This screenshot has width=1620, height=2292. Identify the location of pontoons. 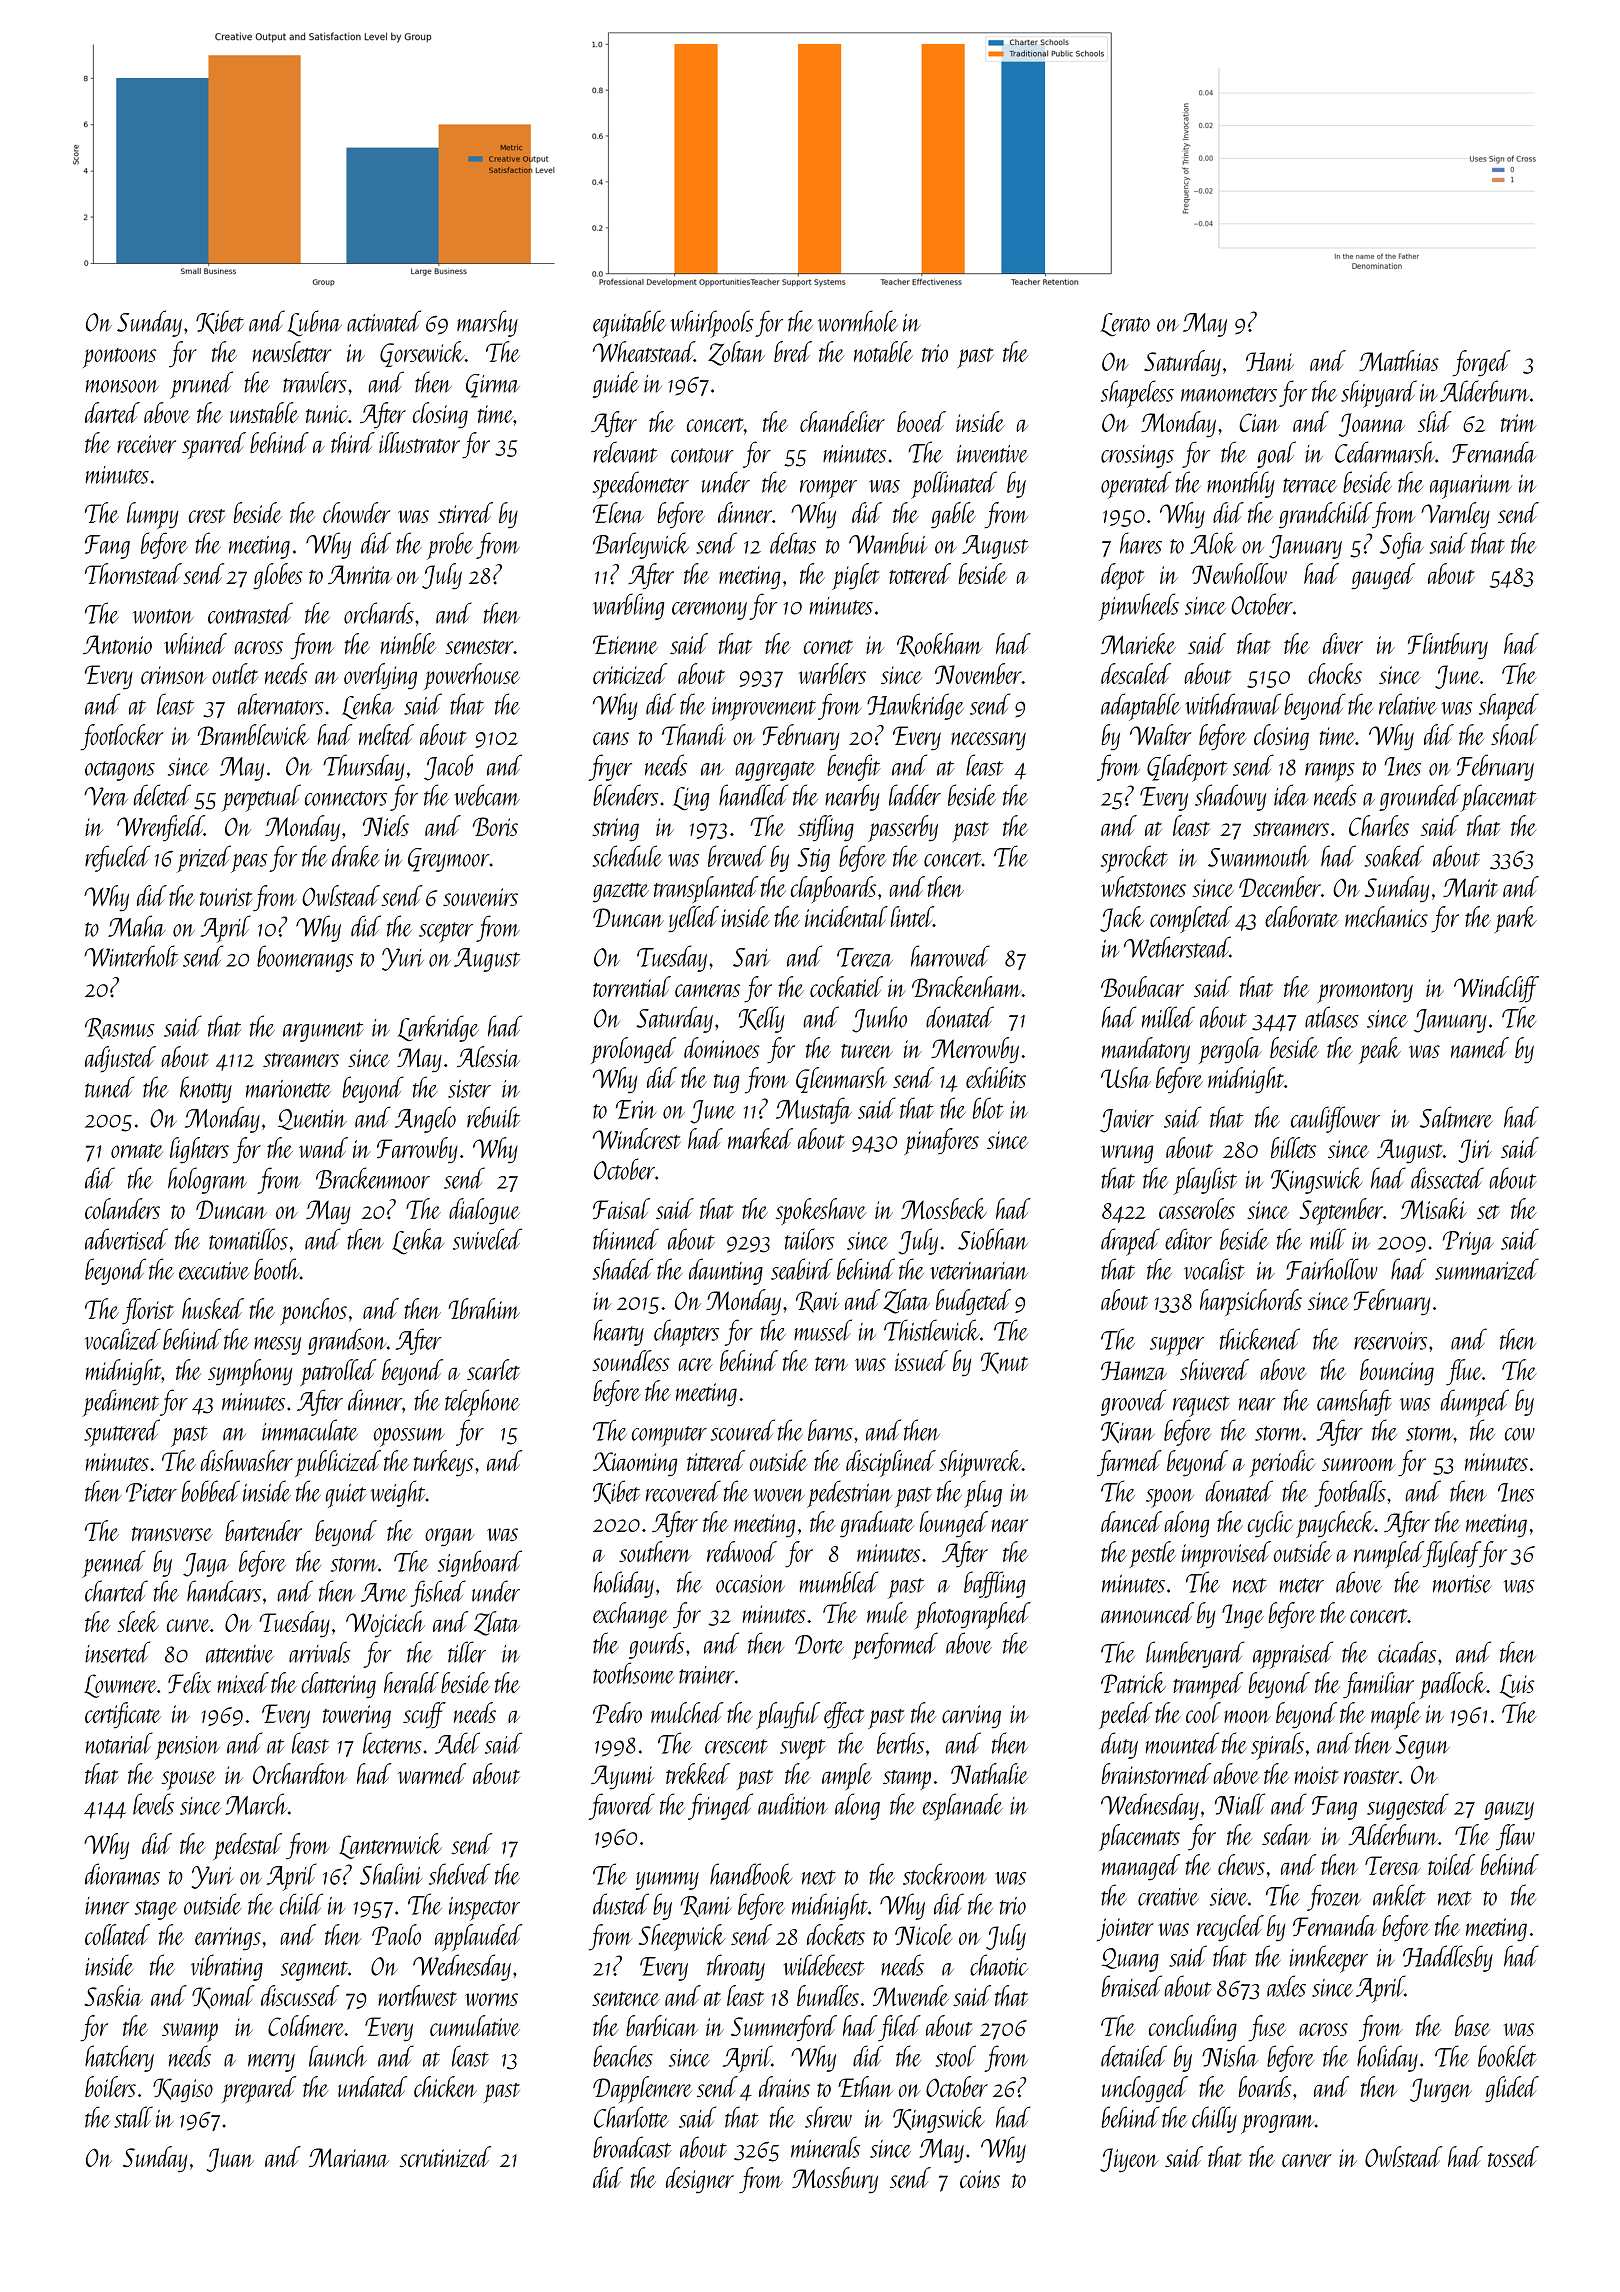
(119, 358).
